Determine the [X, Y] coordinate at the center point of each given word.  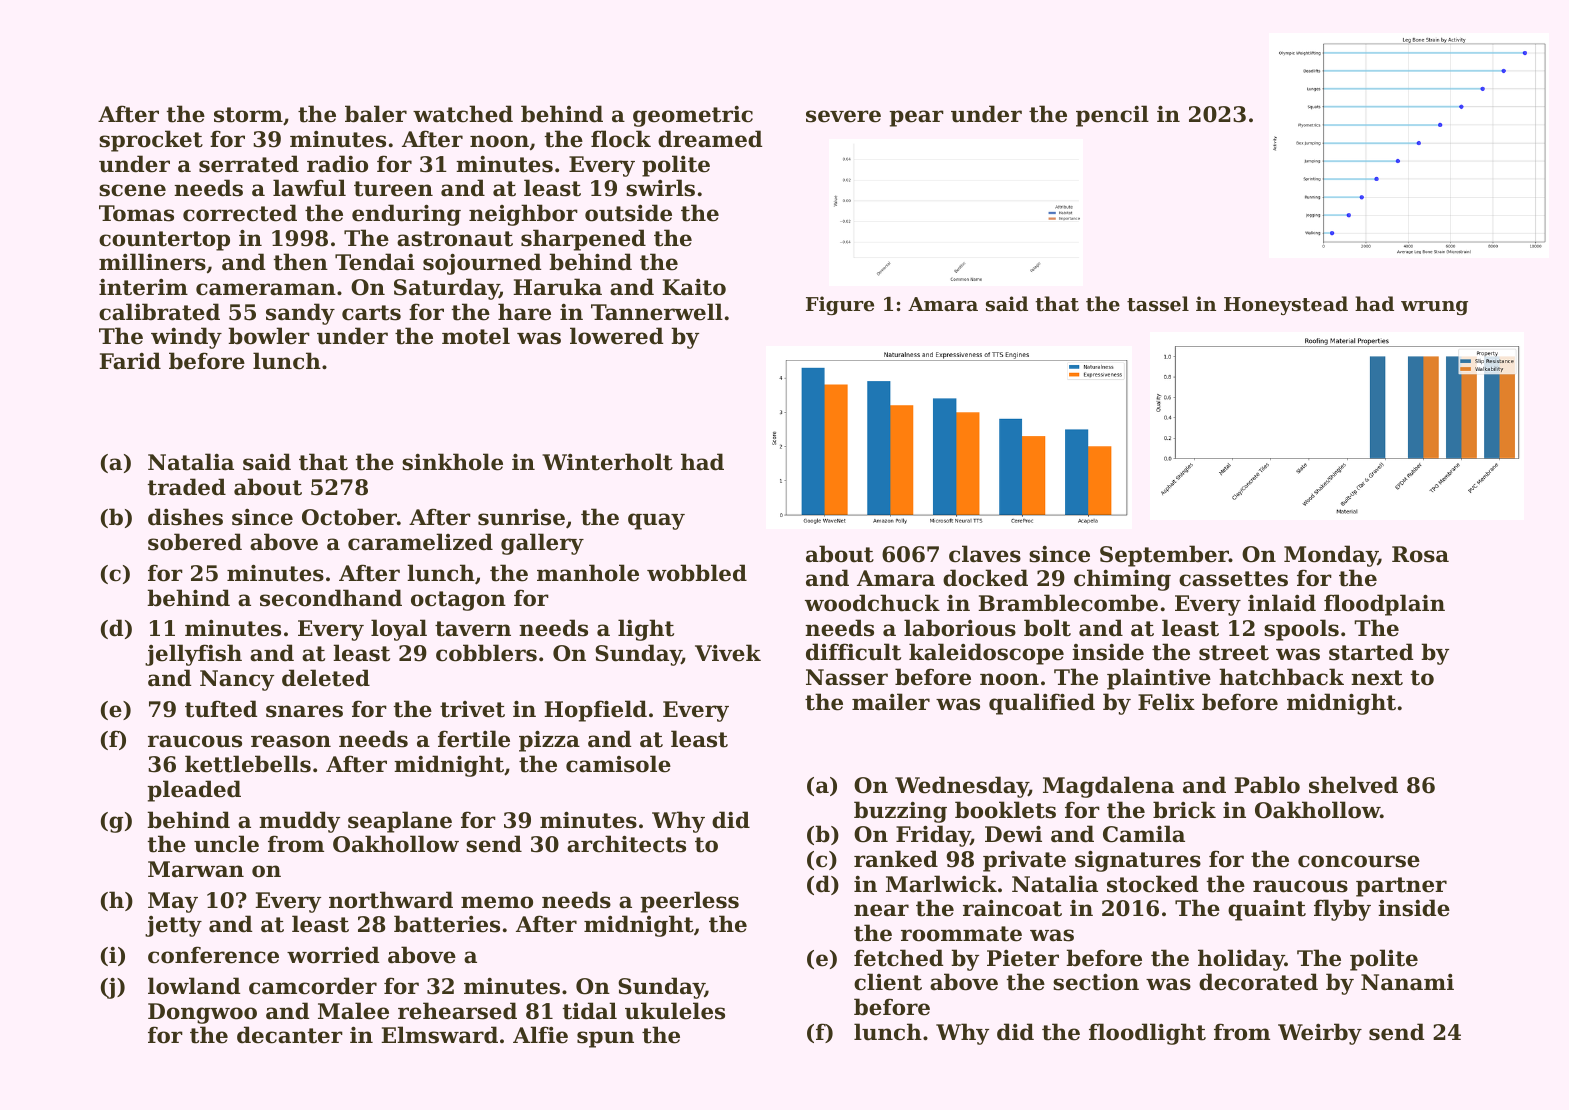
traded [187, 487]
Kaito [694, 287]
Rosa [1420, 554]
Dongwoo [202, 1013]
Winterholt [607, 462]
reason [291, 741]
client [888, 982]
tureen [393, 189]
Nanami [1407, 982]
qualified [1042, 704]
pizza [549, 741]
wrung [1434, 308]
